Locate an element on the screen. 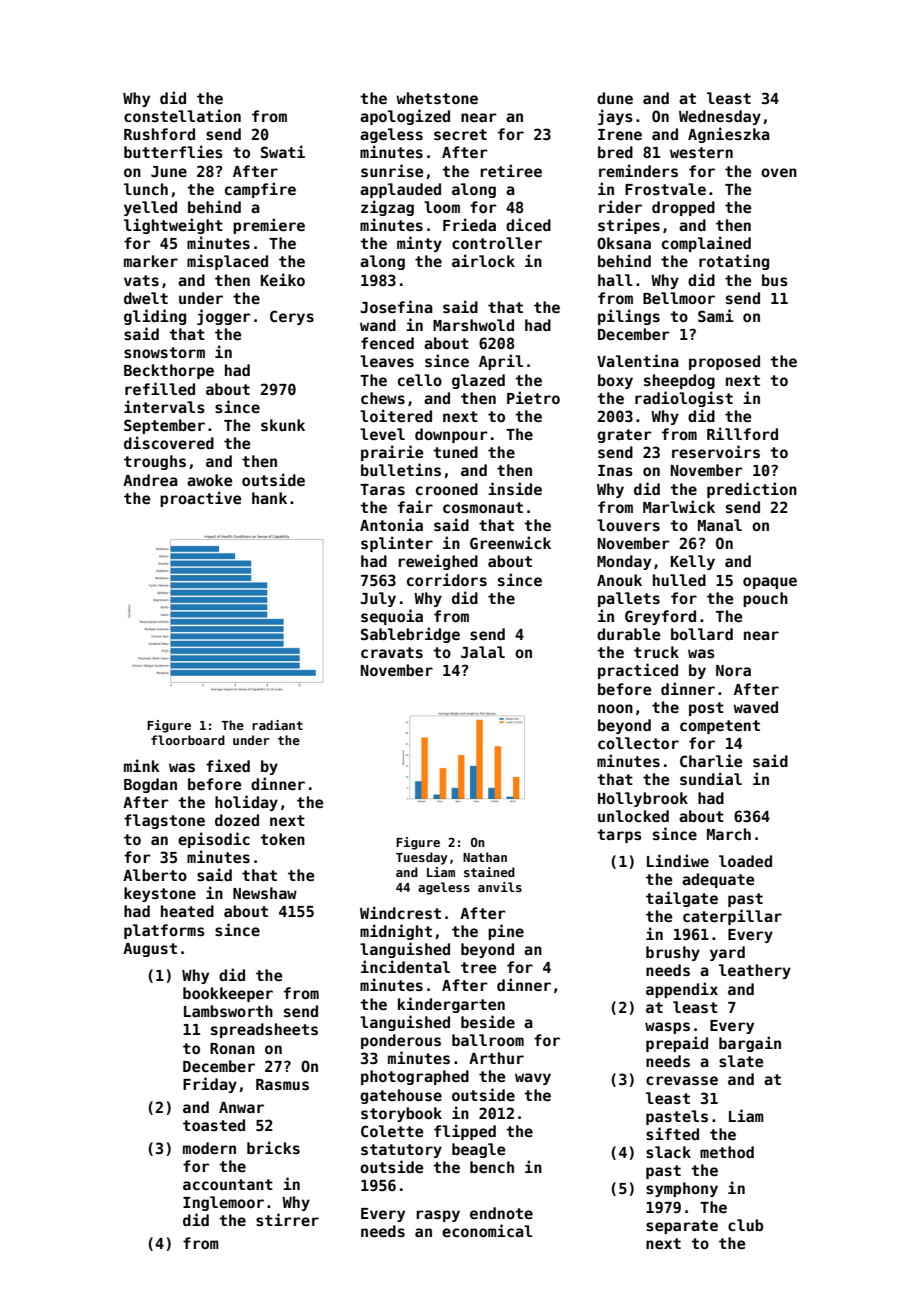  Valentina is located at coordinates (638, 360).
